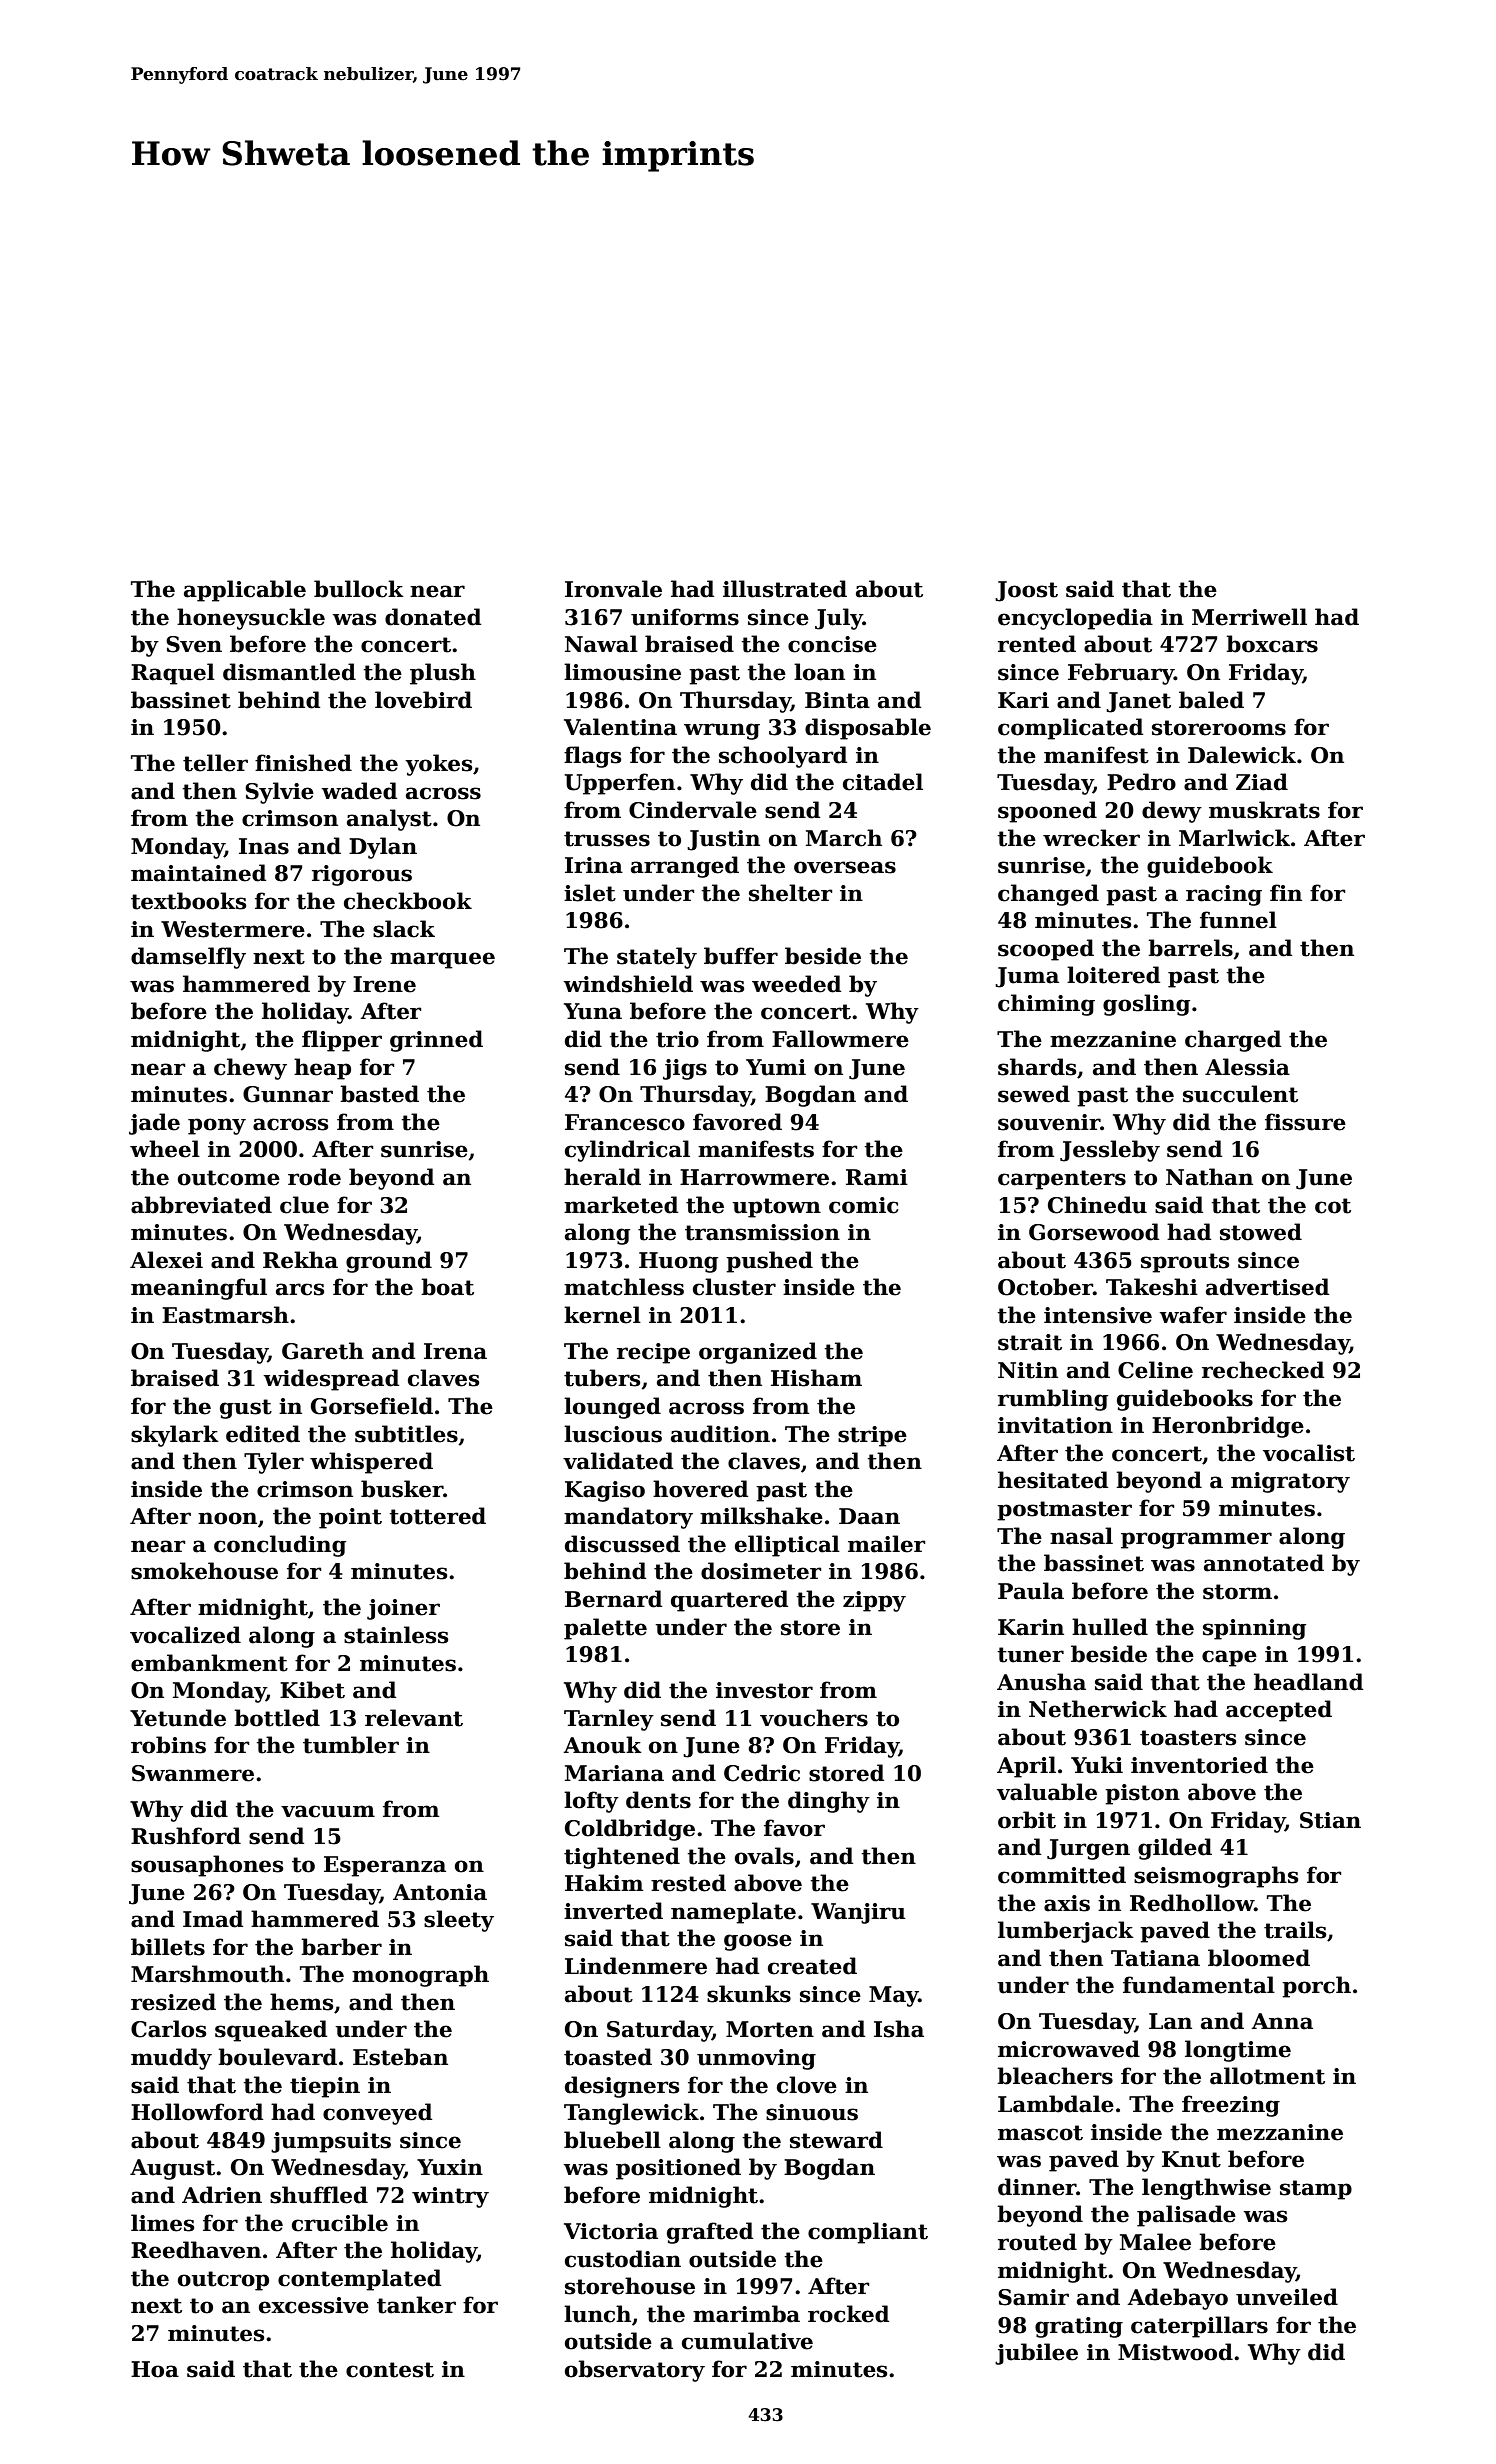 This document has width=1496, height=2464. I want to click on stainless, so click(396, 1635).
